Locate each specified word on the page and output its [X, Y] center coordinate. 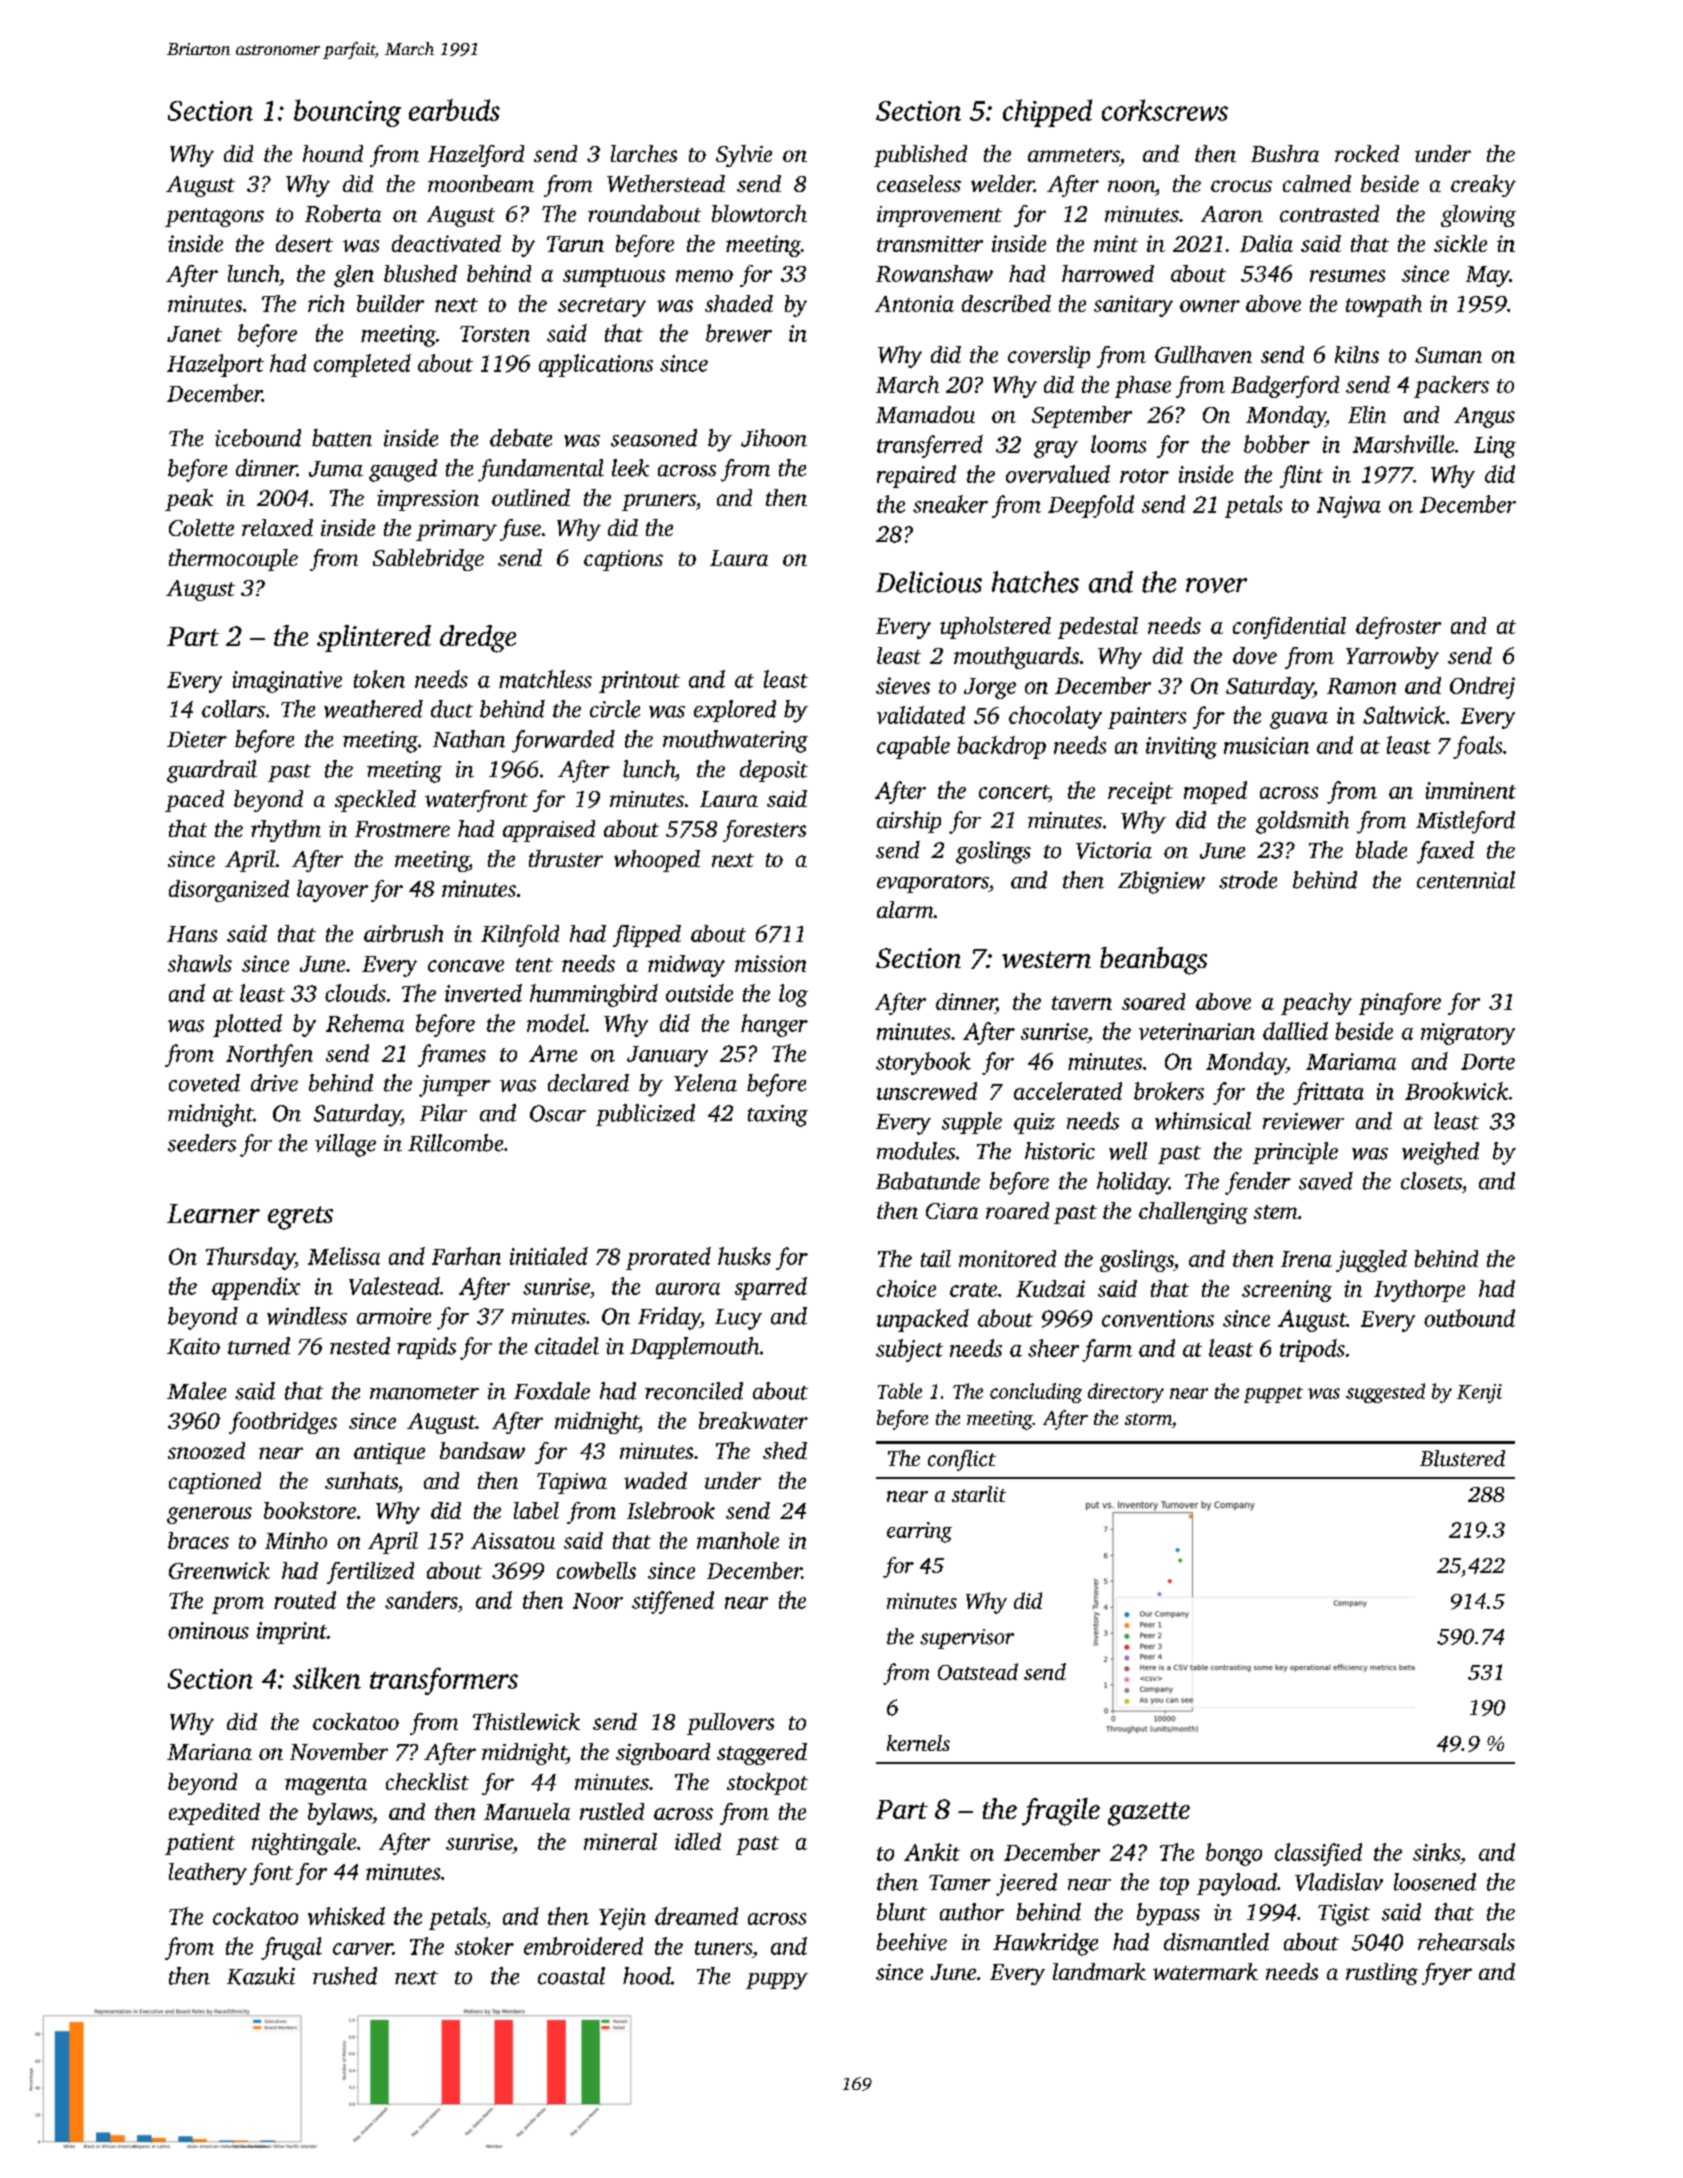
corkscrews [1165, 110]
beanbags [1153, 961]
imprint [292, 1633]
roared [1017, 1210]
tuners [723, 1948]
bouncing [347, 113]
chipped [1047, 113]
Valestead [394, 1286]
